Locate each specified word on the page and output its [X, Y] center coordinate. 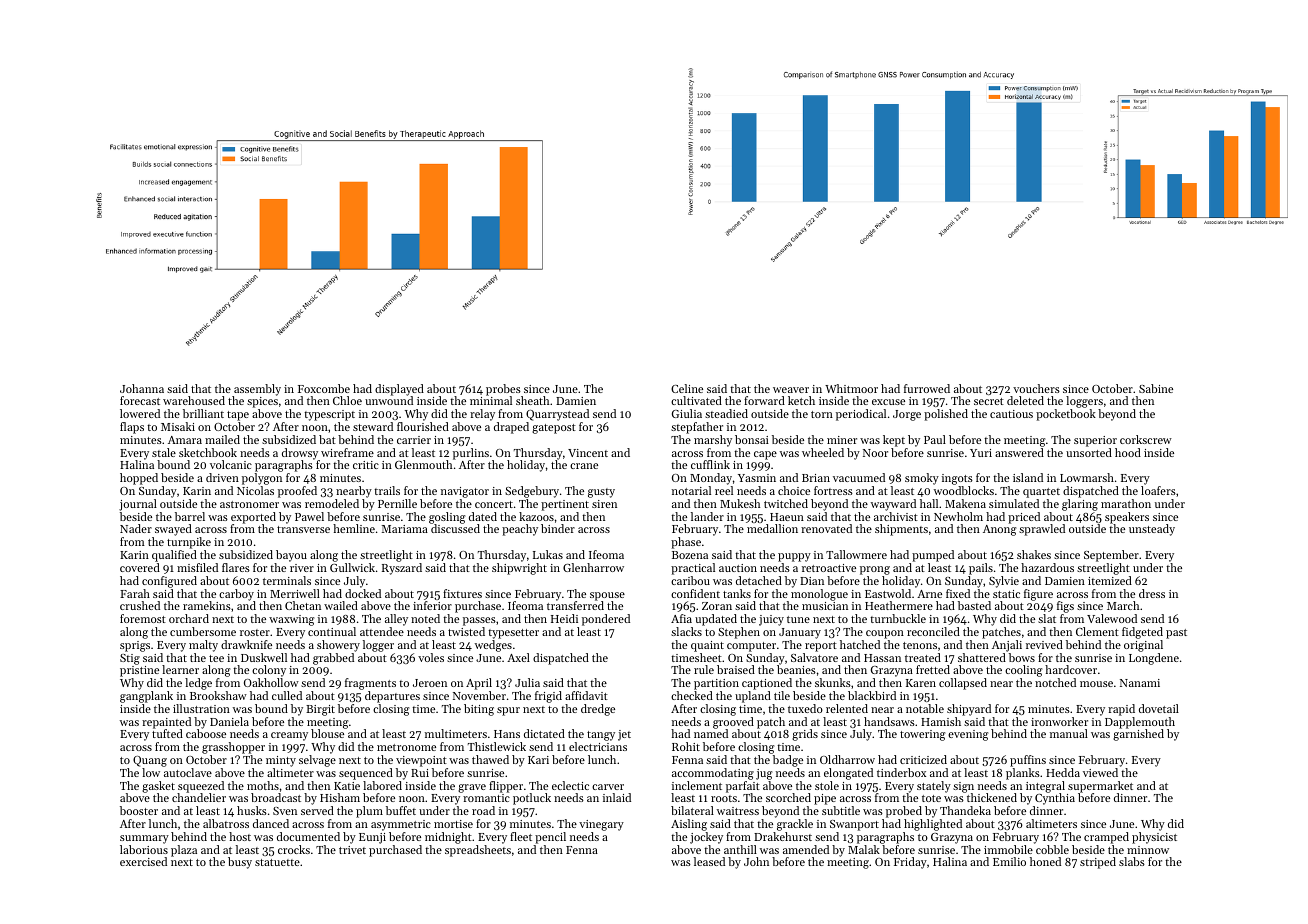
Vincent [588, 453]
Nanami [1140, 683]
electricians [598, 746]
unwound [389, 400]
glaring [1080, 505]
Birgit [320, 710]
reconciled [933, 631]
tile [782, 695]
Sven [285, 811]
